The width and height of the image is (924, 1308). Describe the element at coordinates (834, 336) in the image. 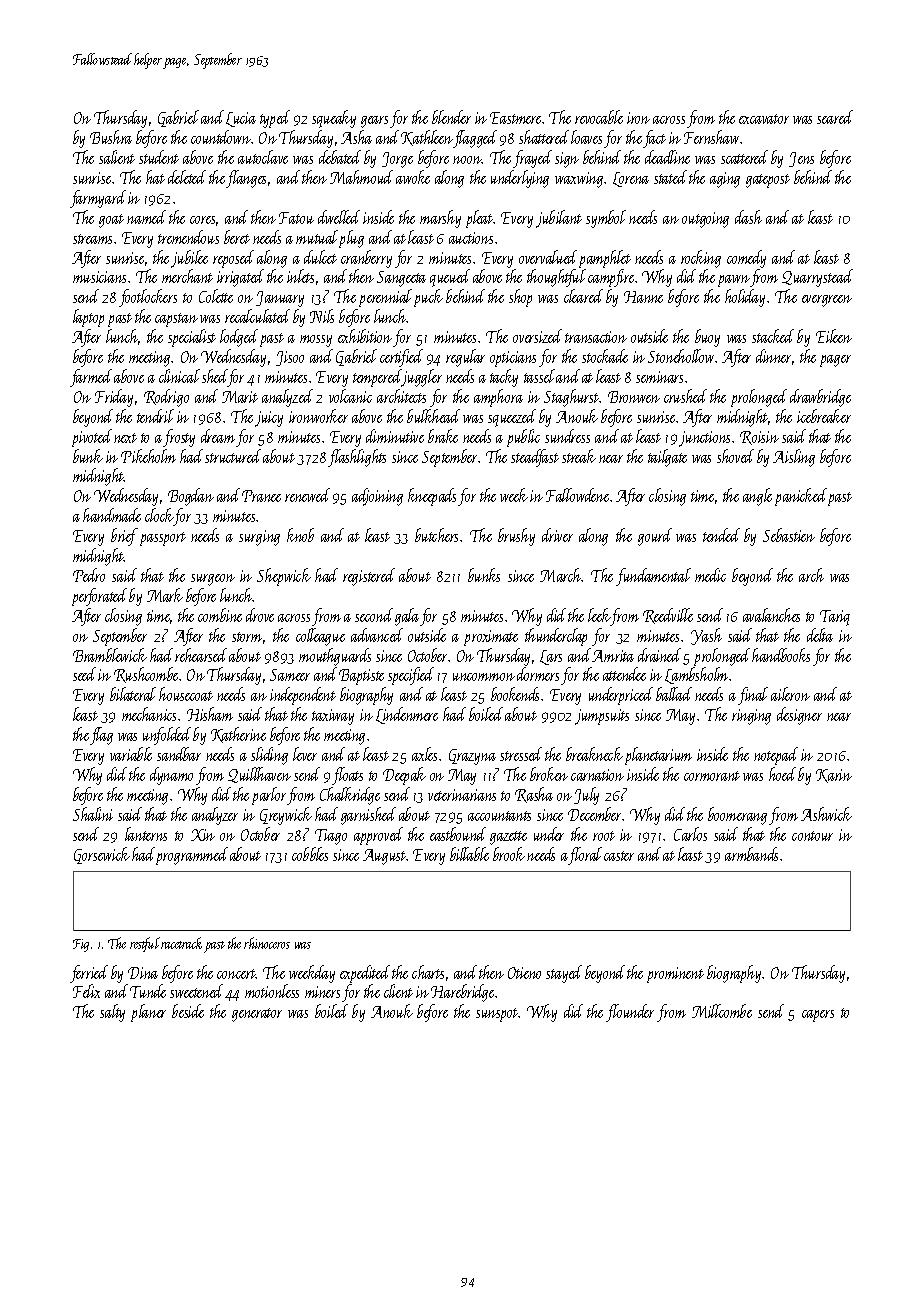

I see `Eileen` at that location.
